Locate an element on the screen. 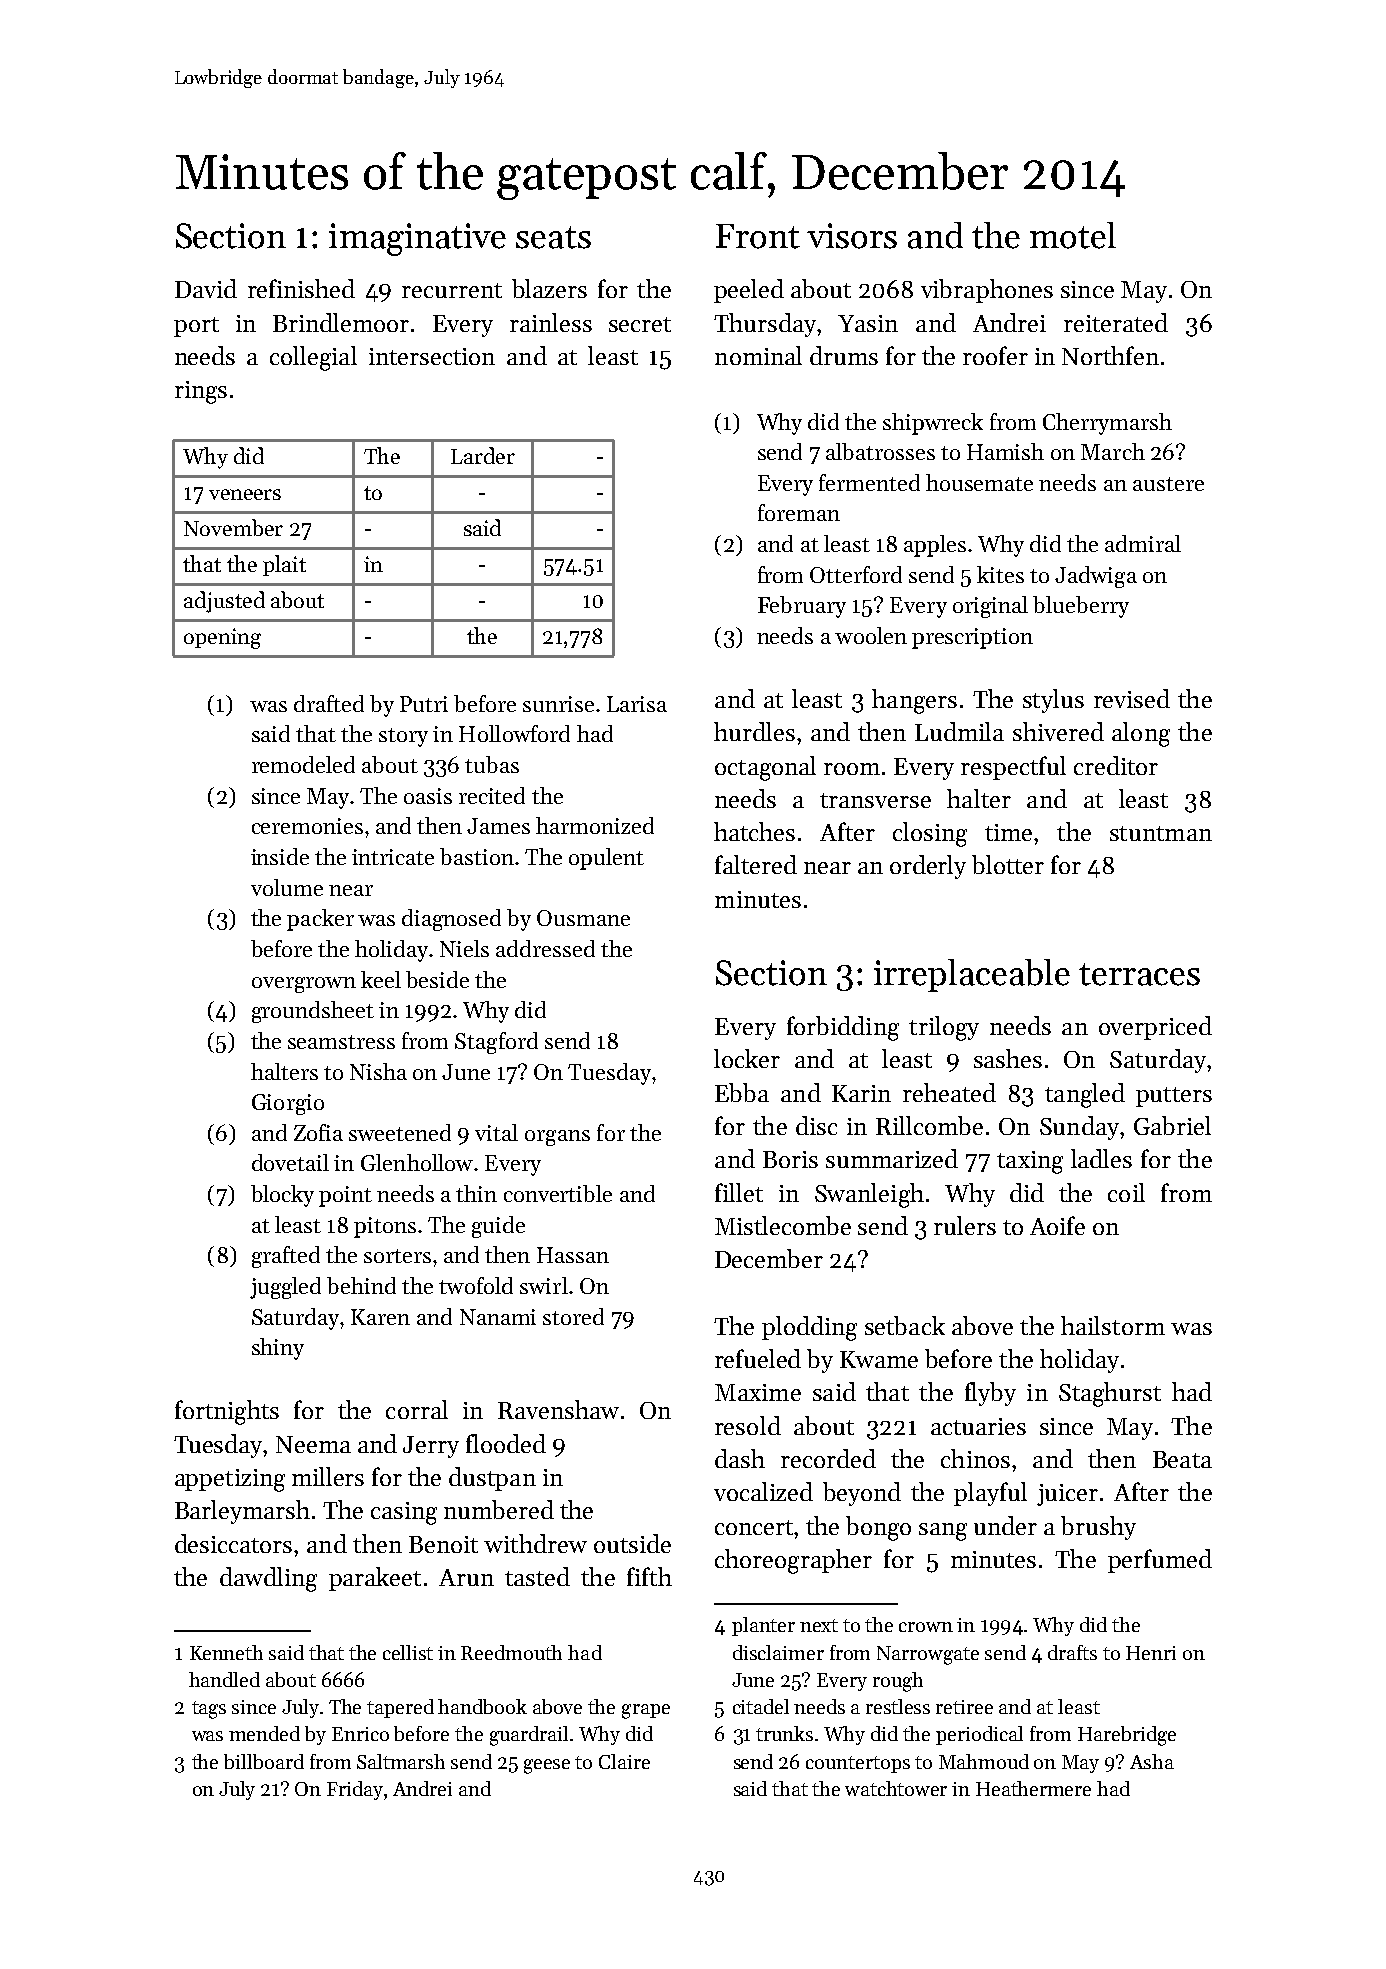  Claire is located at coordinates (624, 1761).
